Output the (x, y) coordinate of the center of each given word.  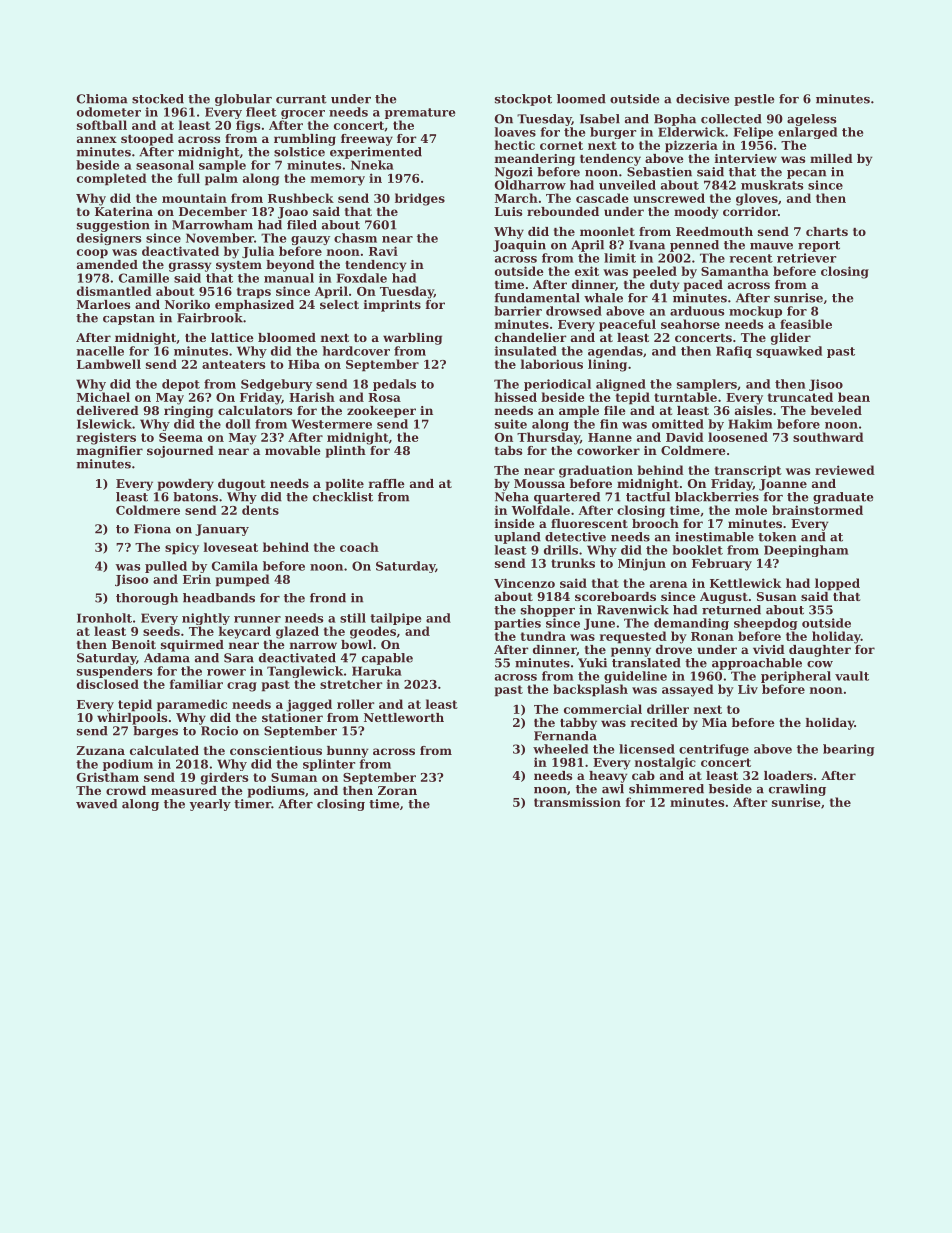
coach (359, 547)
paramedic (192, 705)
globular (243, 100)
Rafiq (734, 352)
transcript (748, 471)
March (516, 198)
